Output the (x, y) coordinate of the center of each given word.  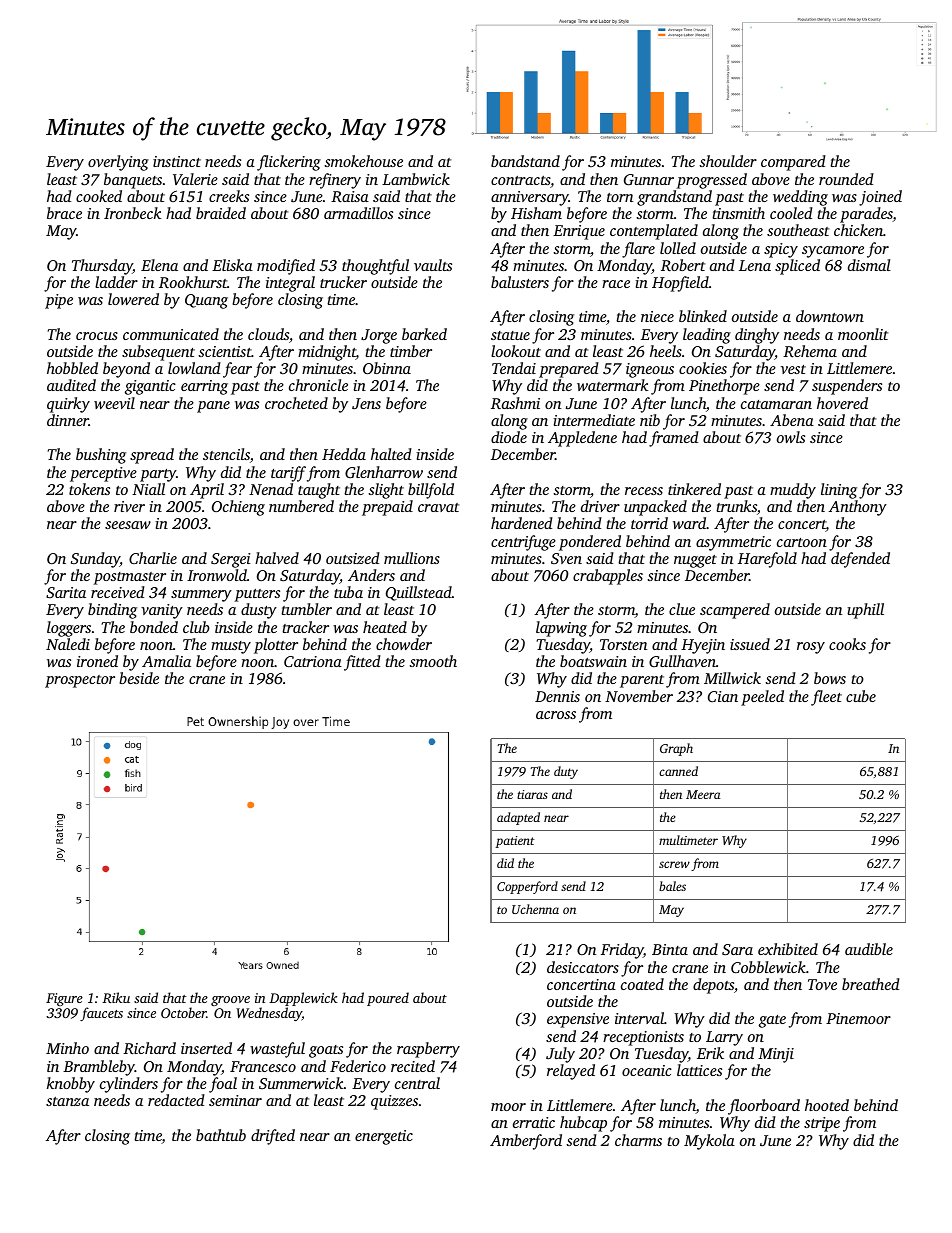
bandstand (525, 161)
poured (388, 999)
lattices (699, 1070)
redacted (176, 1100)
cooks (847, 644)
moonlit (863, 334)
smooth (433, 661)
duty (566, 772)
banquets (133, 181)
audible (869, 949)
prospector (80, 681)
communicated (171, 334)
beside (139, 678)
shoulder (728, 161)
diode (509, 437)
